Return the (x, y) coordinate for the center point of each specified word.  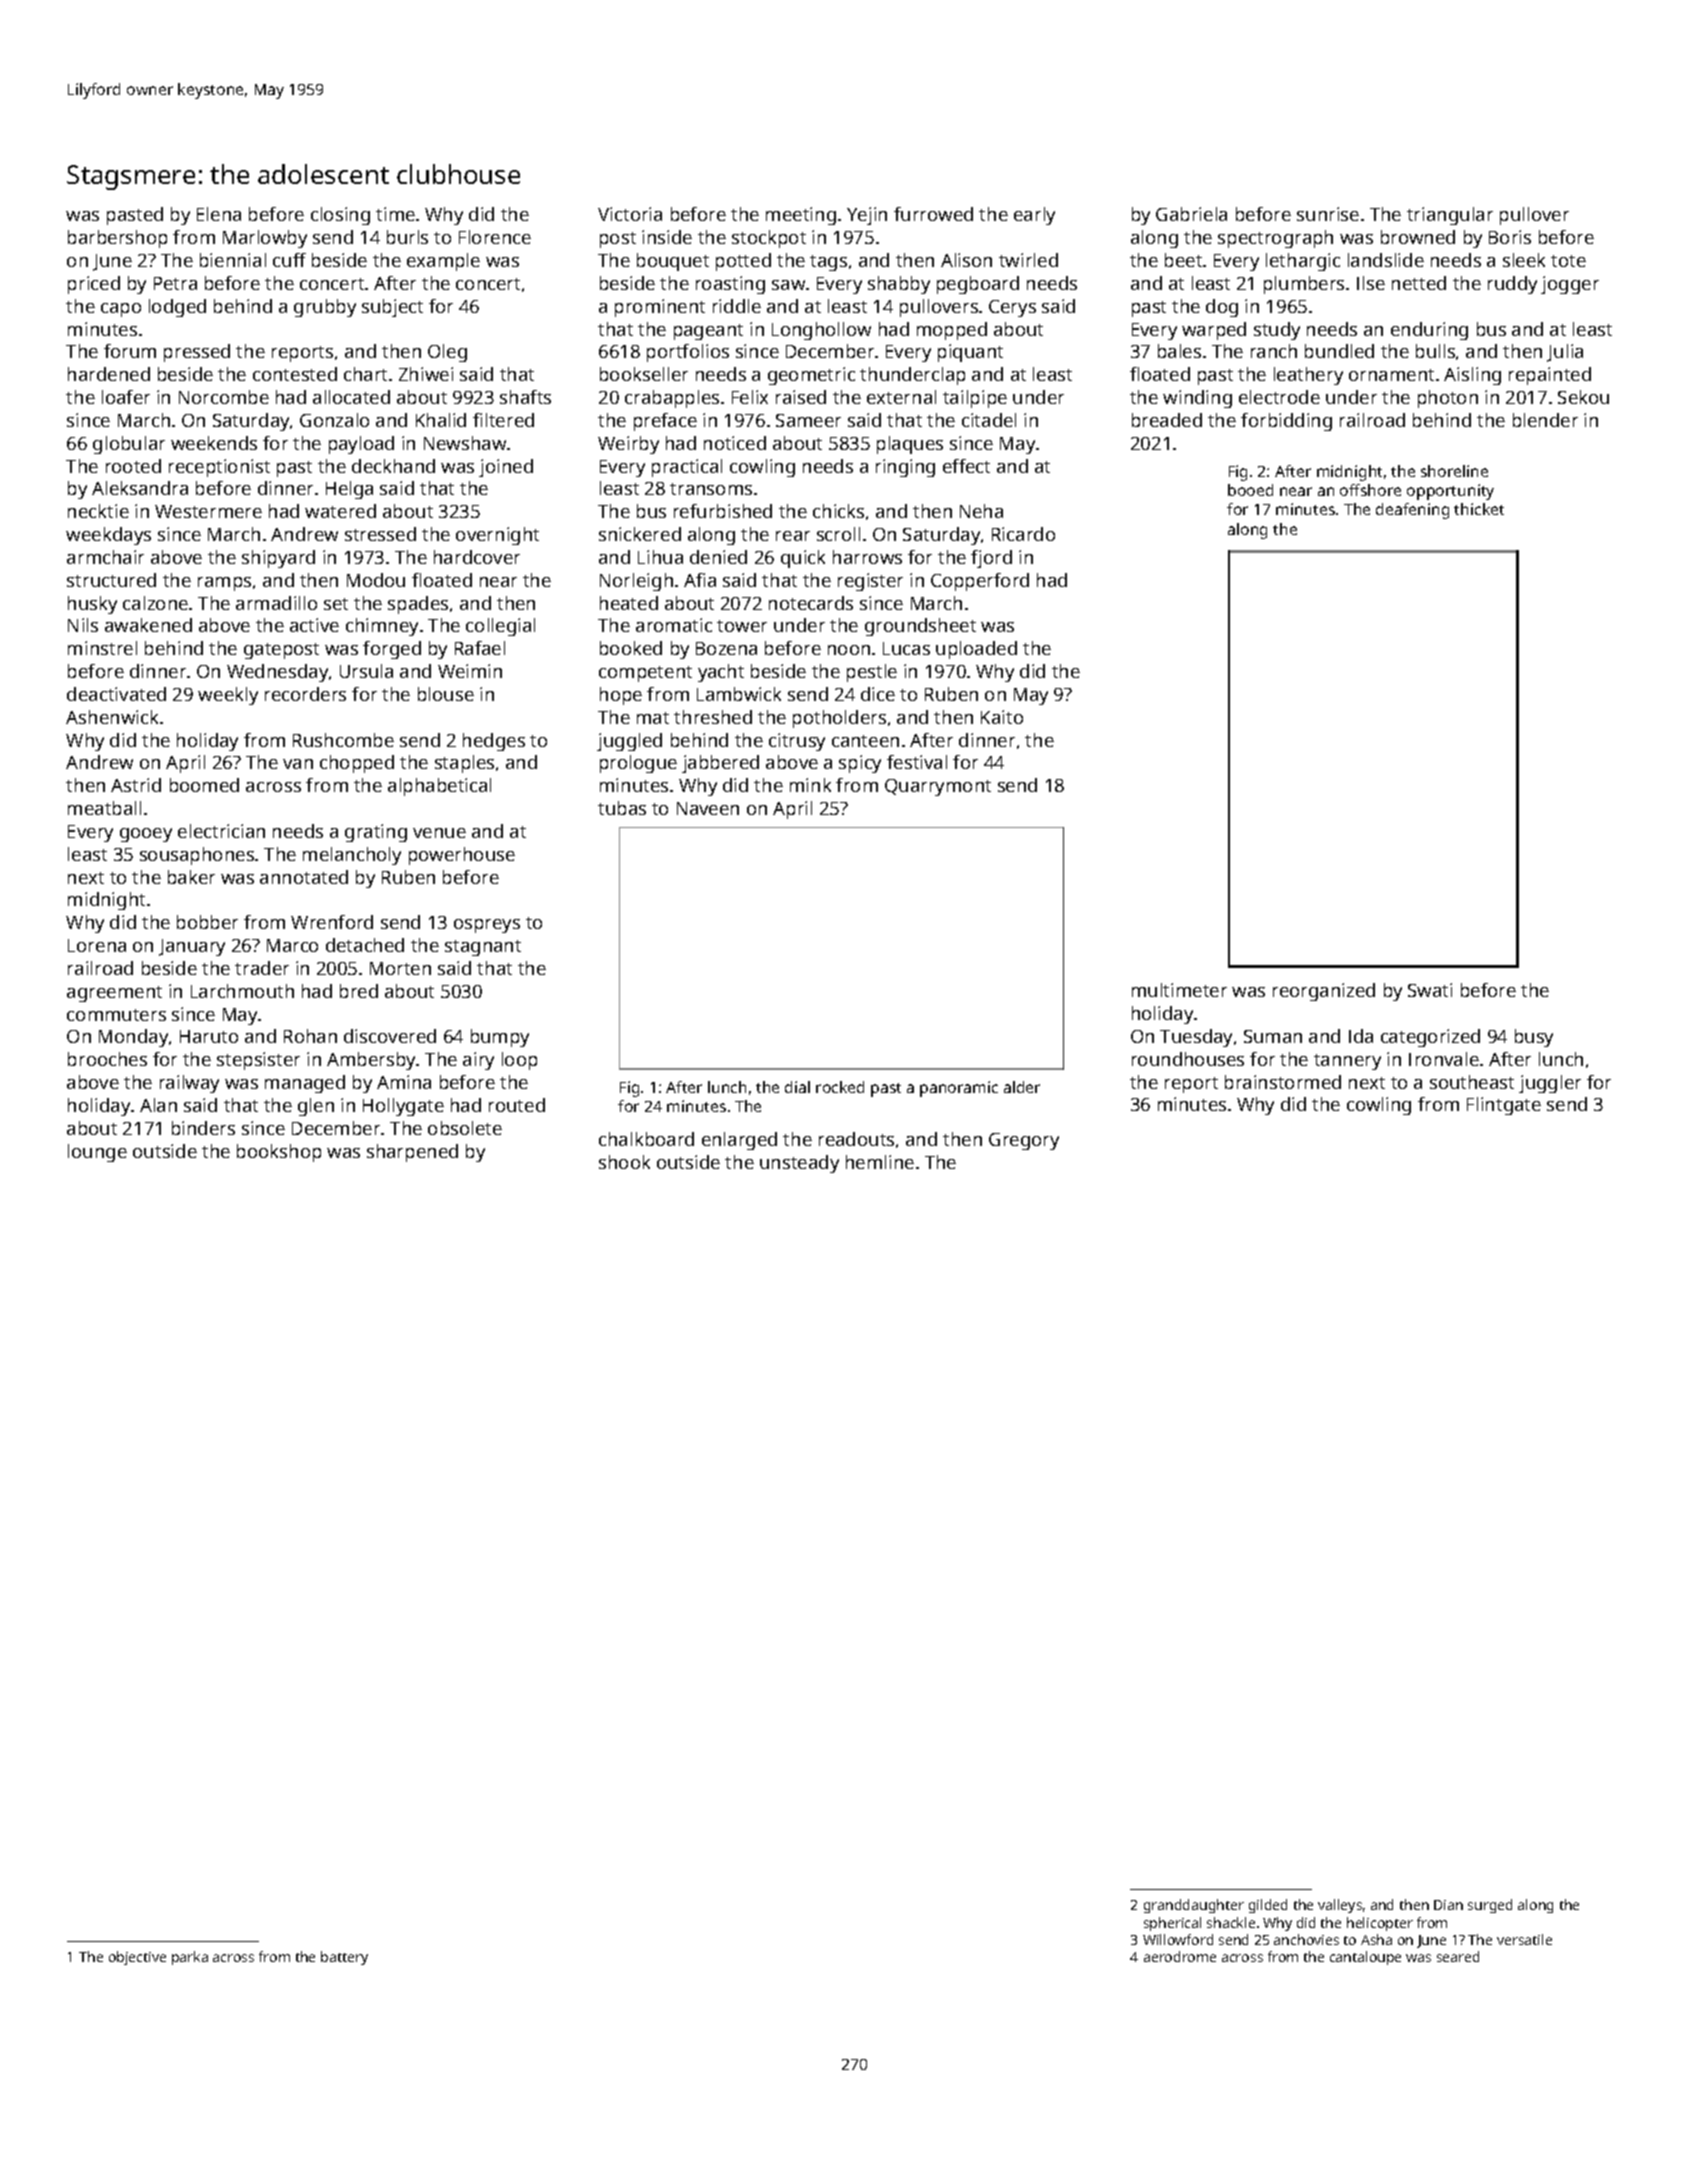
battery (344, 1958)
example (443, 262)
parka (190, 1958)
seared (1458, 1956)
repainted (1550, 376)
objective (137, 1958)
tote (1568, 261)
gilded (1268, 1906)
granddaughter (1194, 1906)
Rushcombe (343, 740)
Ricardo (1023, 534)
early (1034, 216)
